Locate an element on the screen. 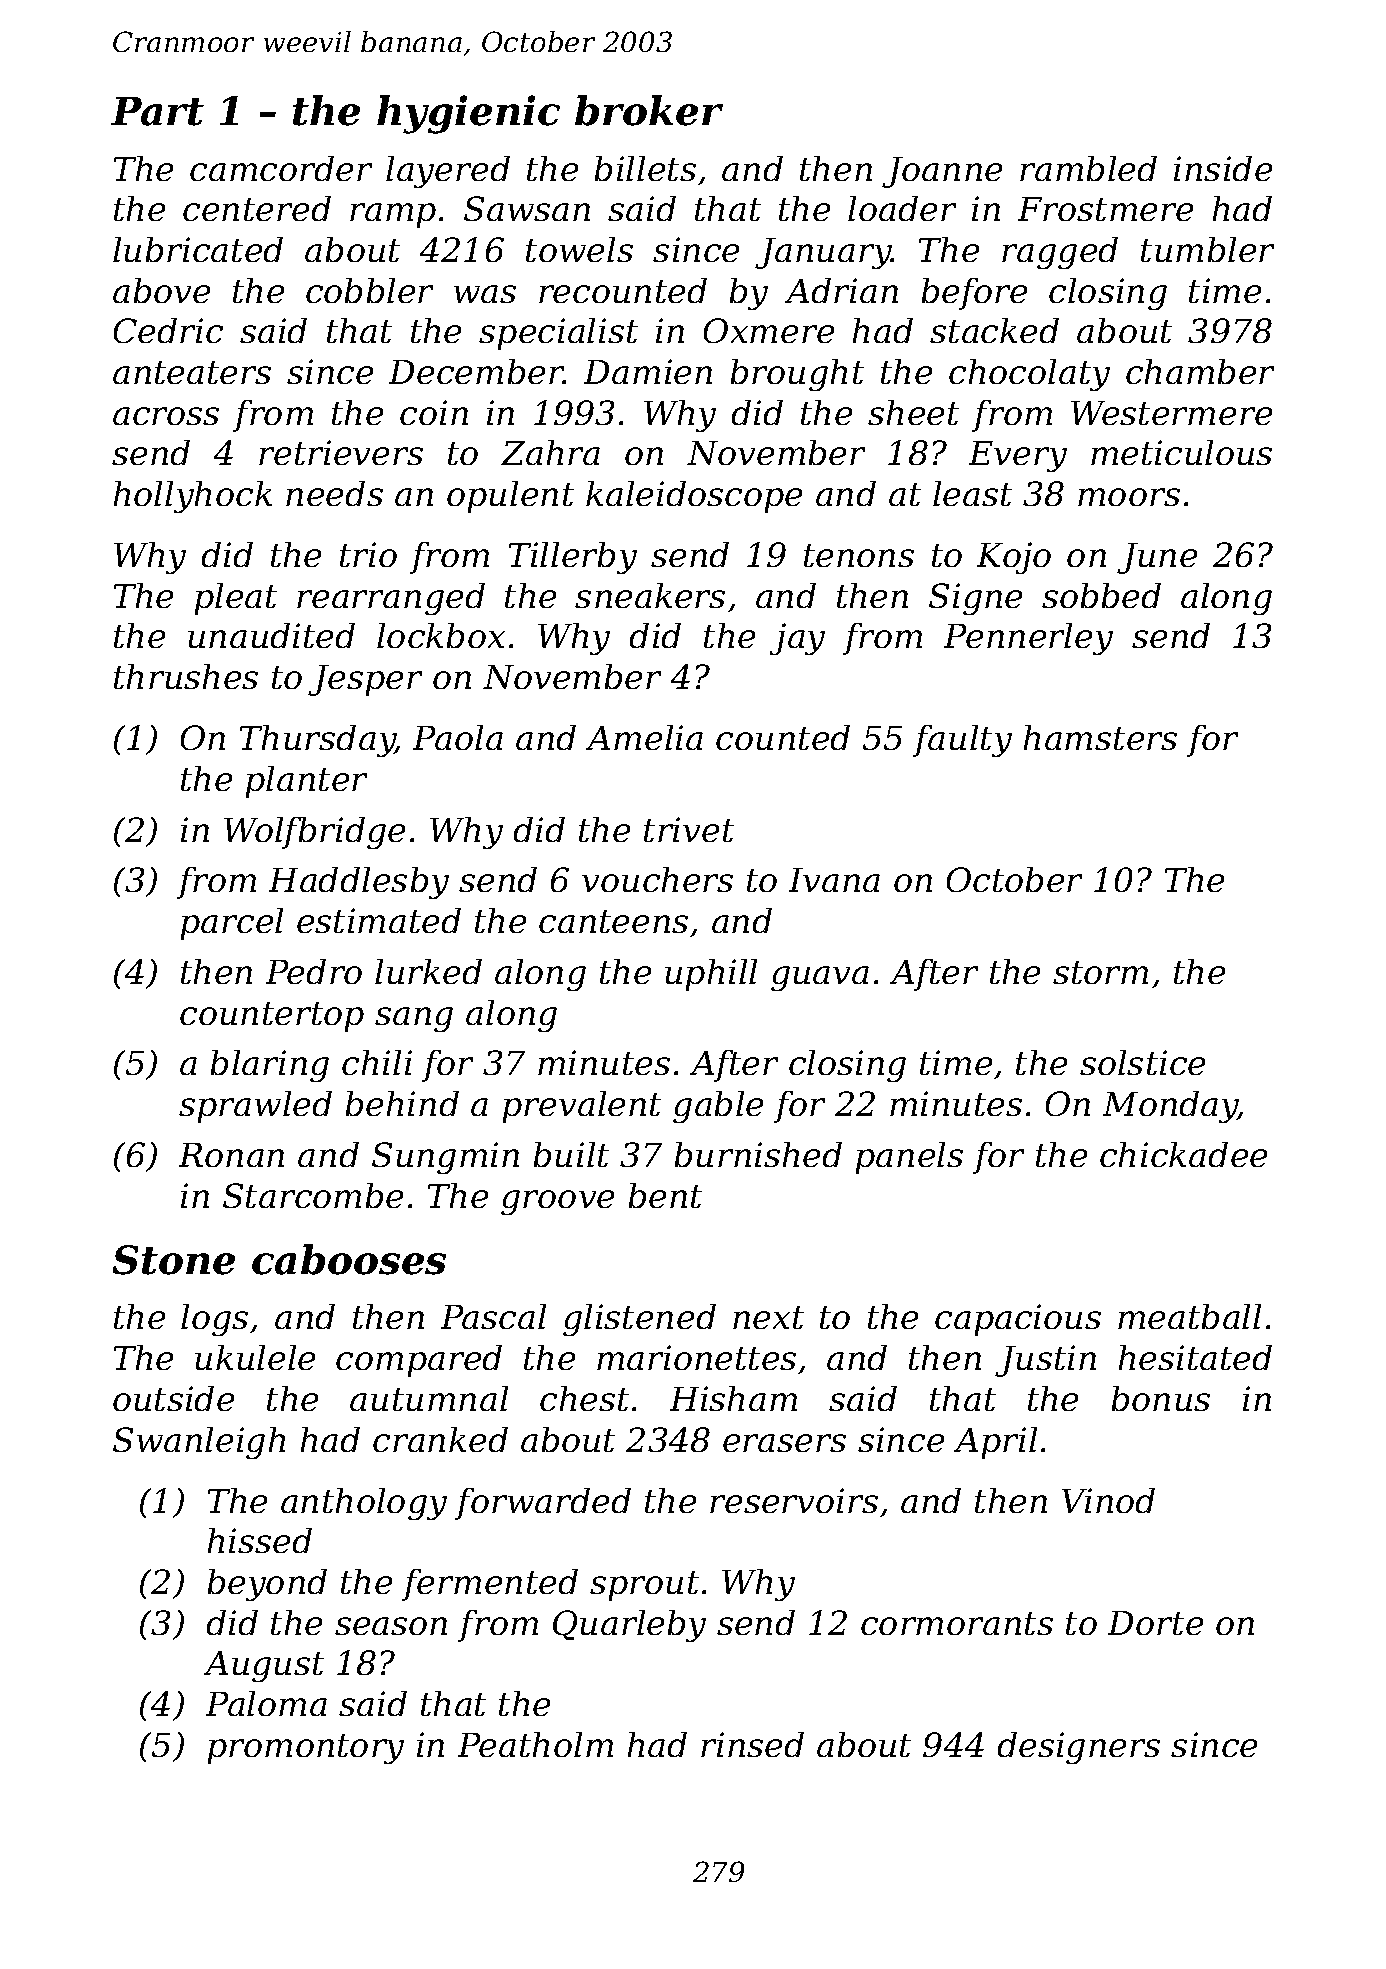 The image size is (1386, 1969). hissed is located at coordinates (260, 1540).
